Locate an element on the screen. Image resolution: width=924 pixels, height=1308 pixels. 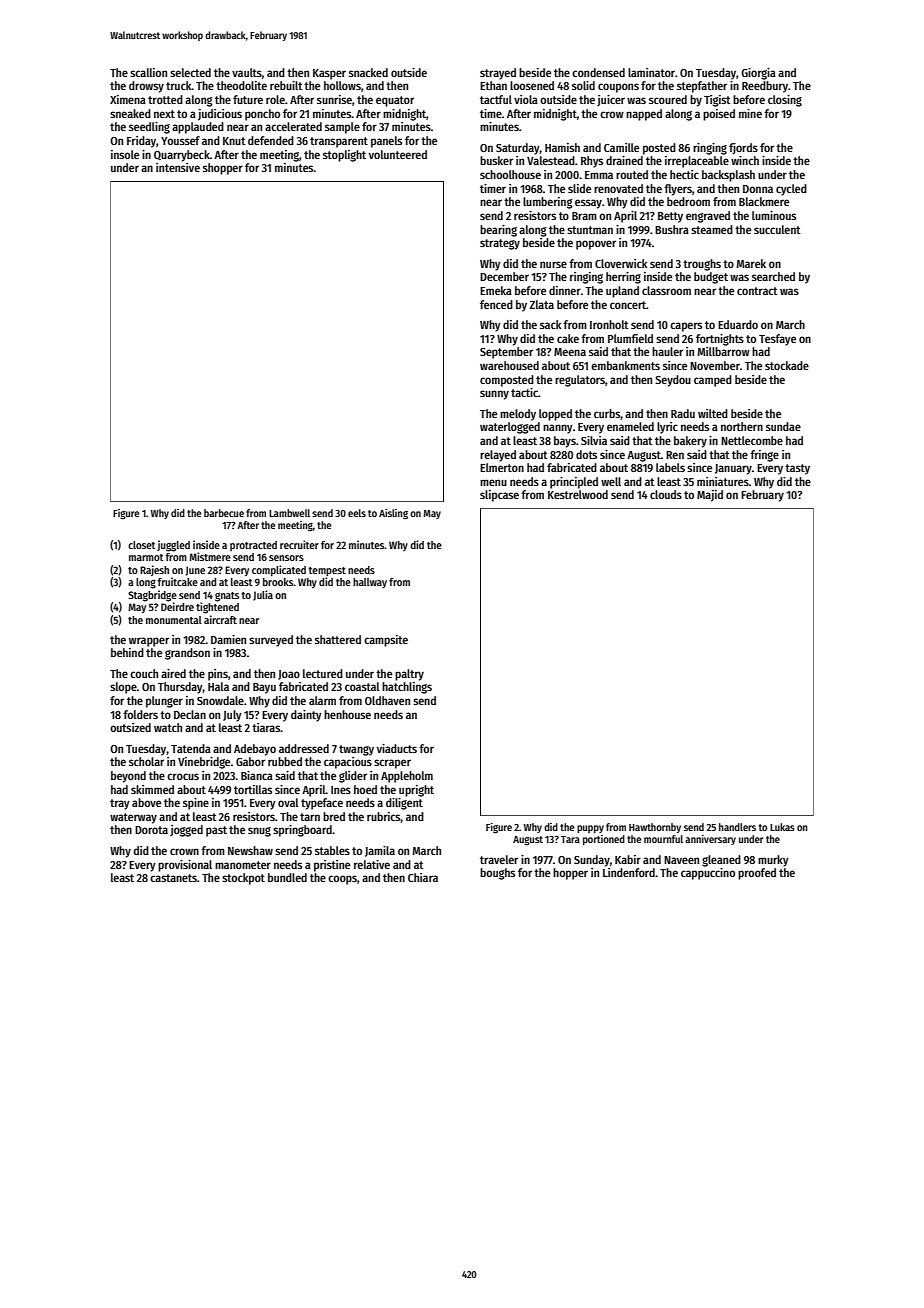
defended is located at coordinates (271, 140).
